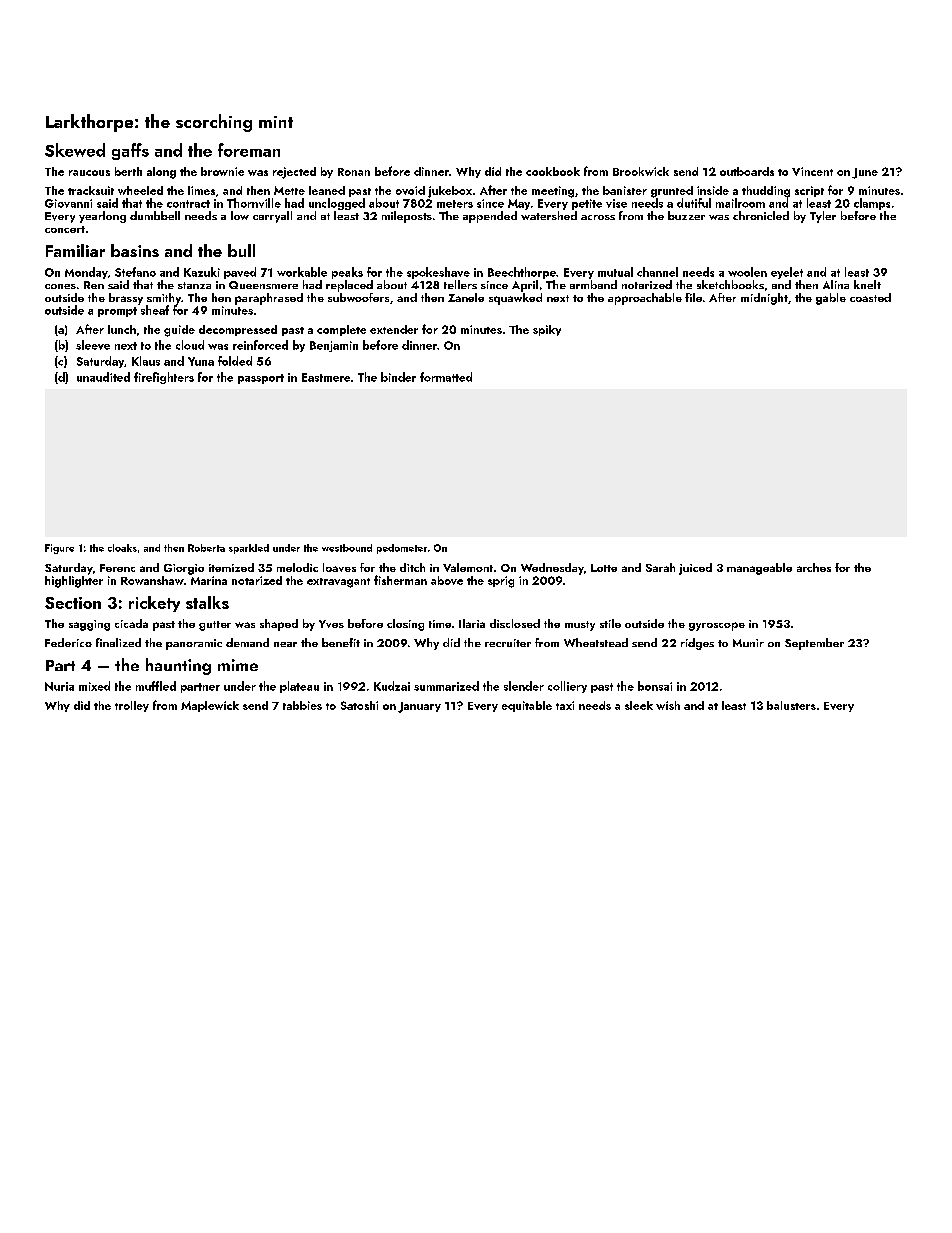 This screenshot has width=952, height=1233. Describe the element at coordinates (210, 706) in the screenshot. I see `Maplewick` at that location.
